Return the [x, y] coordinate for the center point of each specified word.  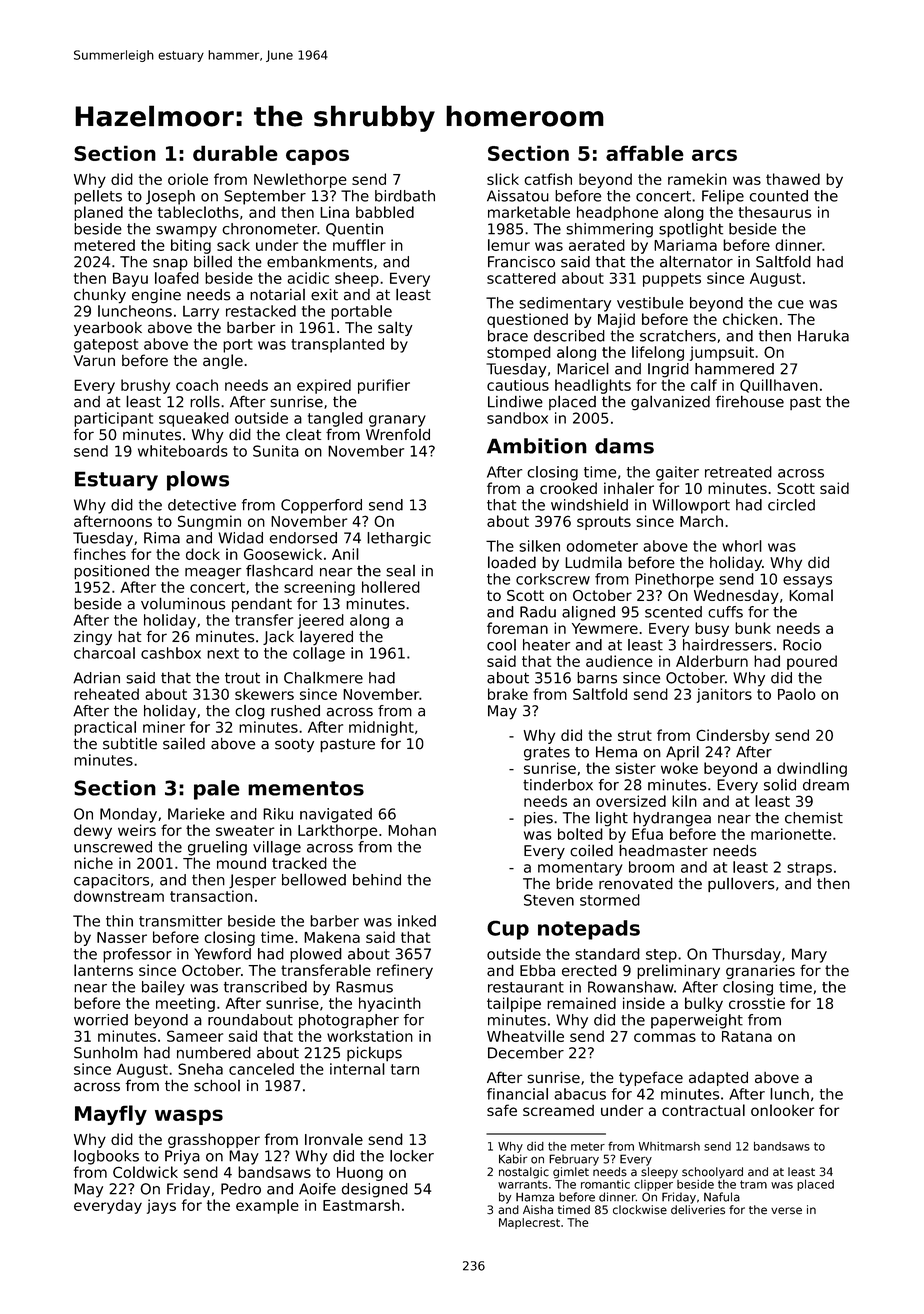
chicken [750, 319]
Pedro [241, 1189]
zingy [93, 638]
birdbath [405, 196]
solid [780, 785]
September [265, 197]
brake [508, 694]
